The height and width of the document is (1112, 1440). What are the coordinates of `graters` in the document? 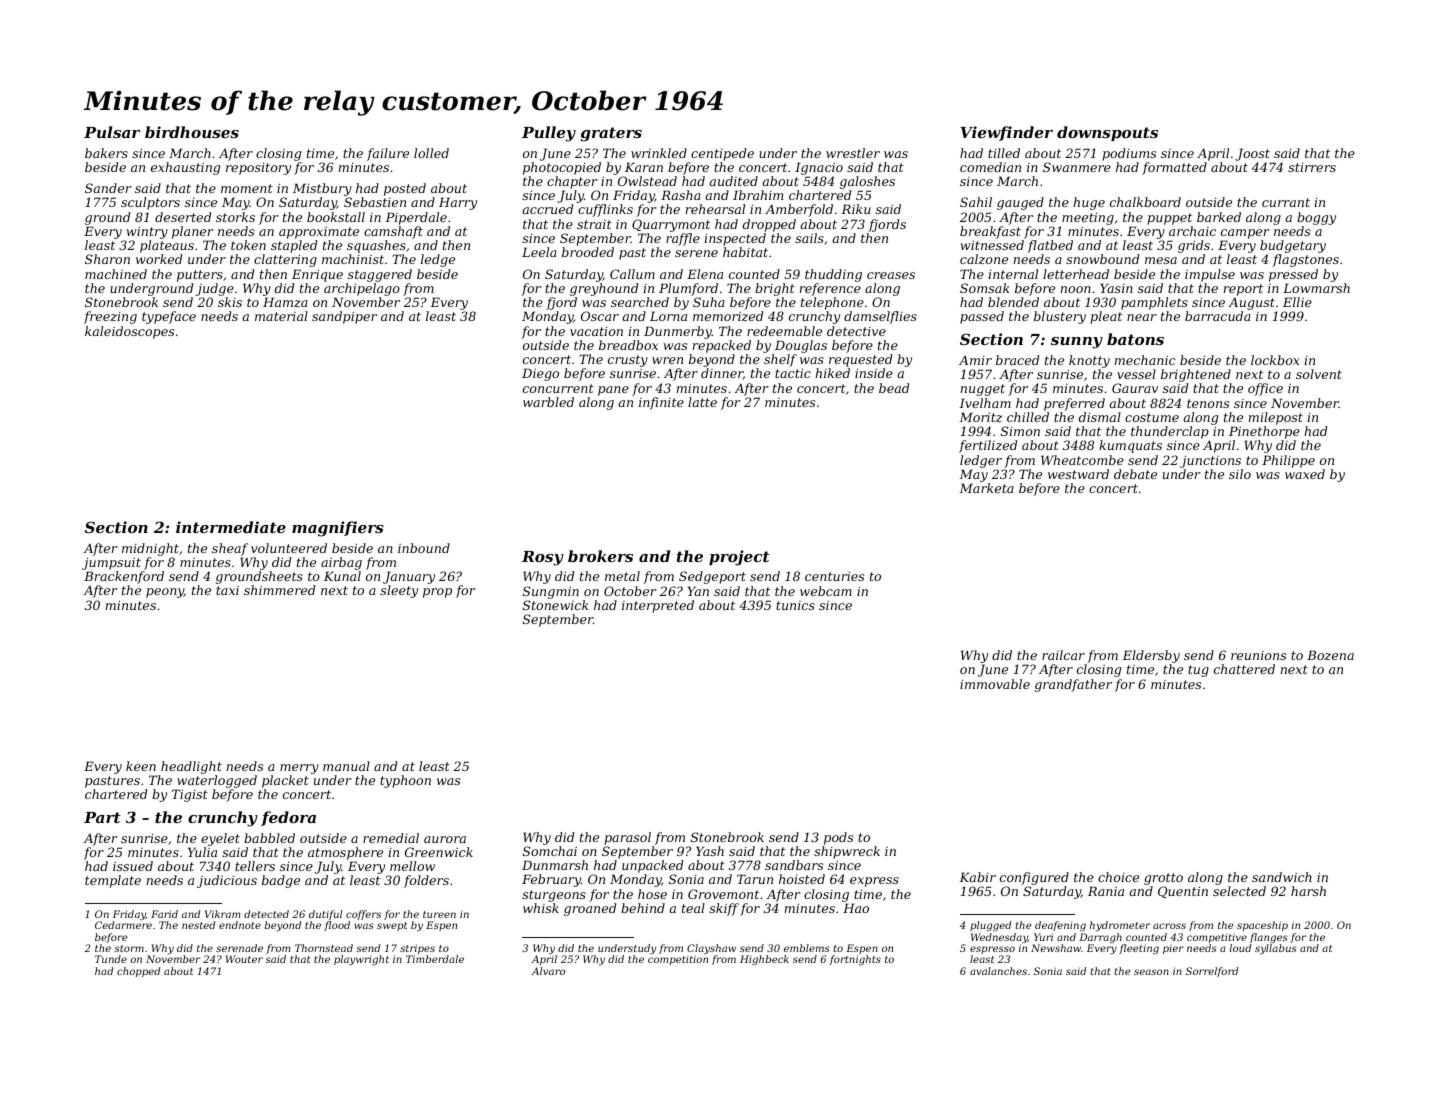 It's located at (611, 134).
